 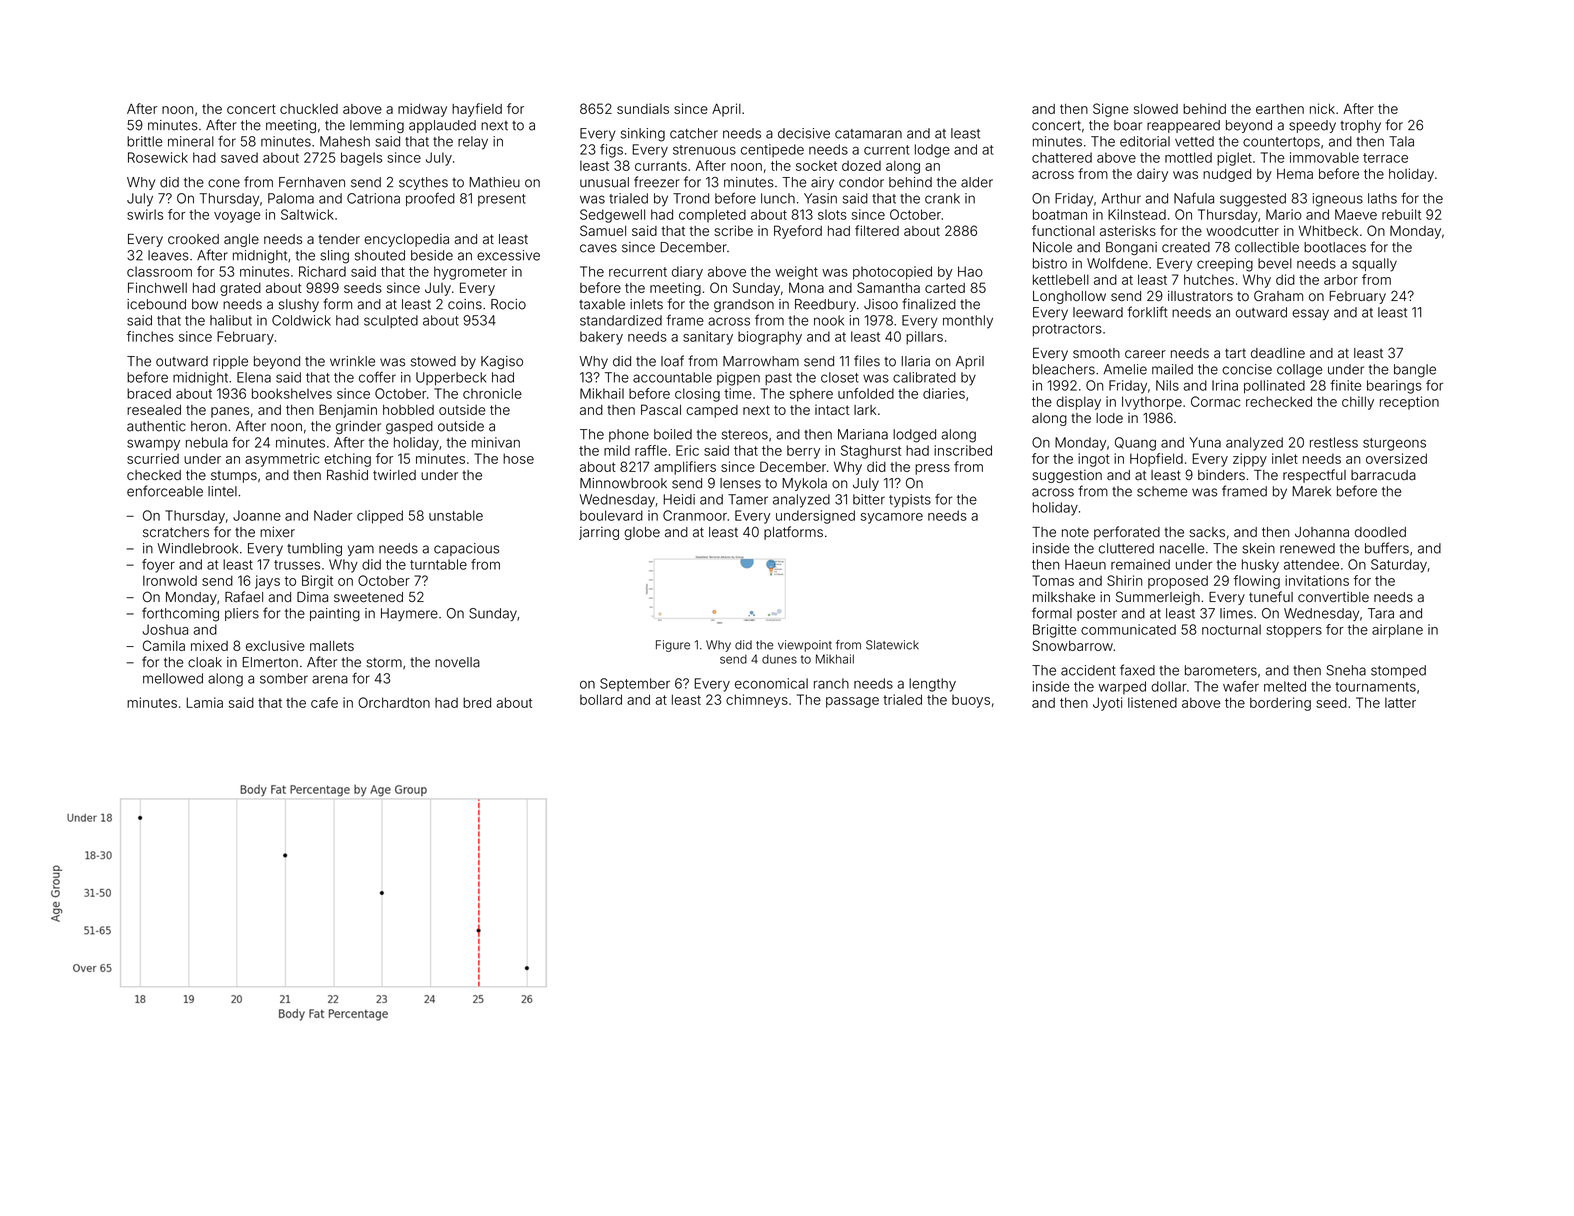 I want to click on doodled, so click(x=1380, y=532).
